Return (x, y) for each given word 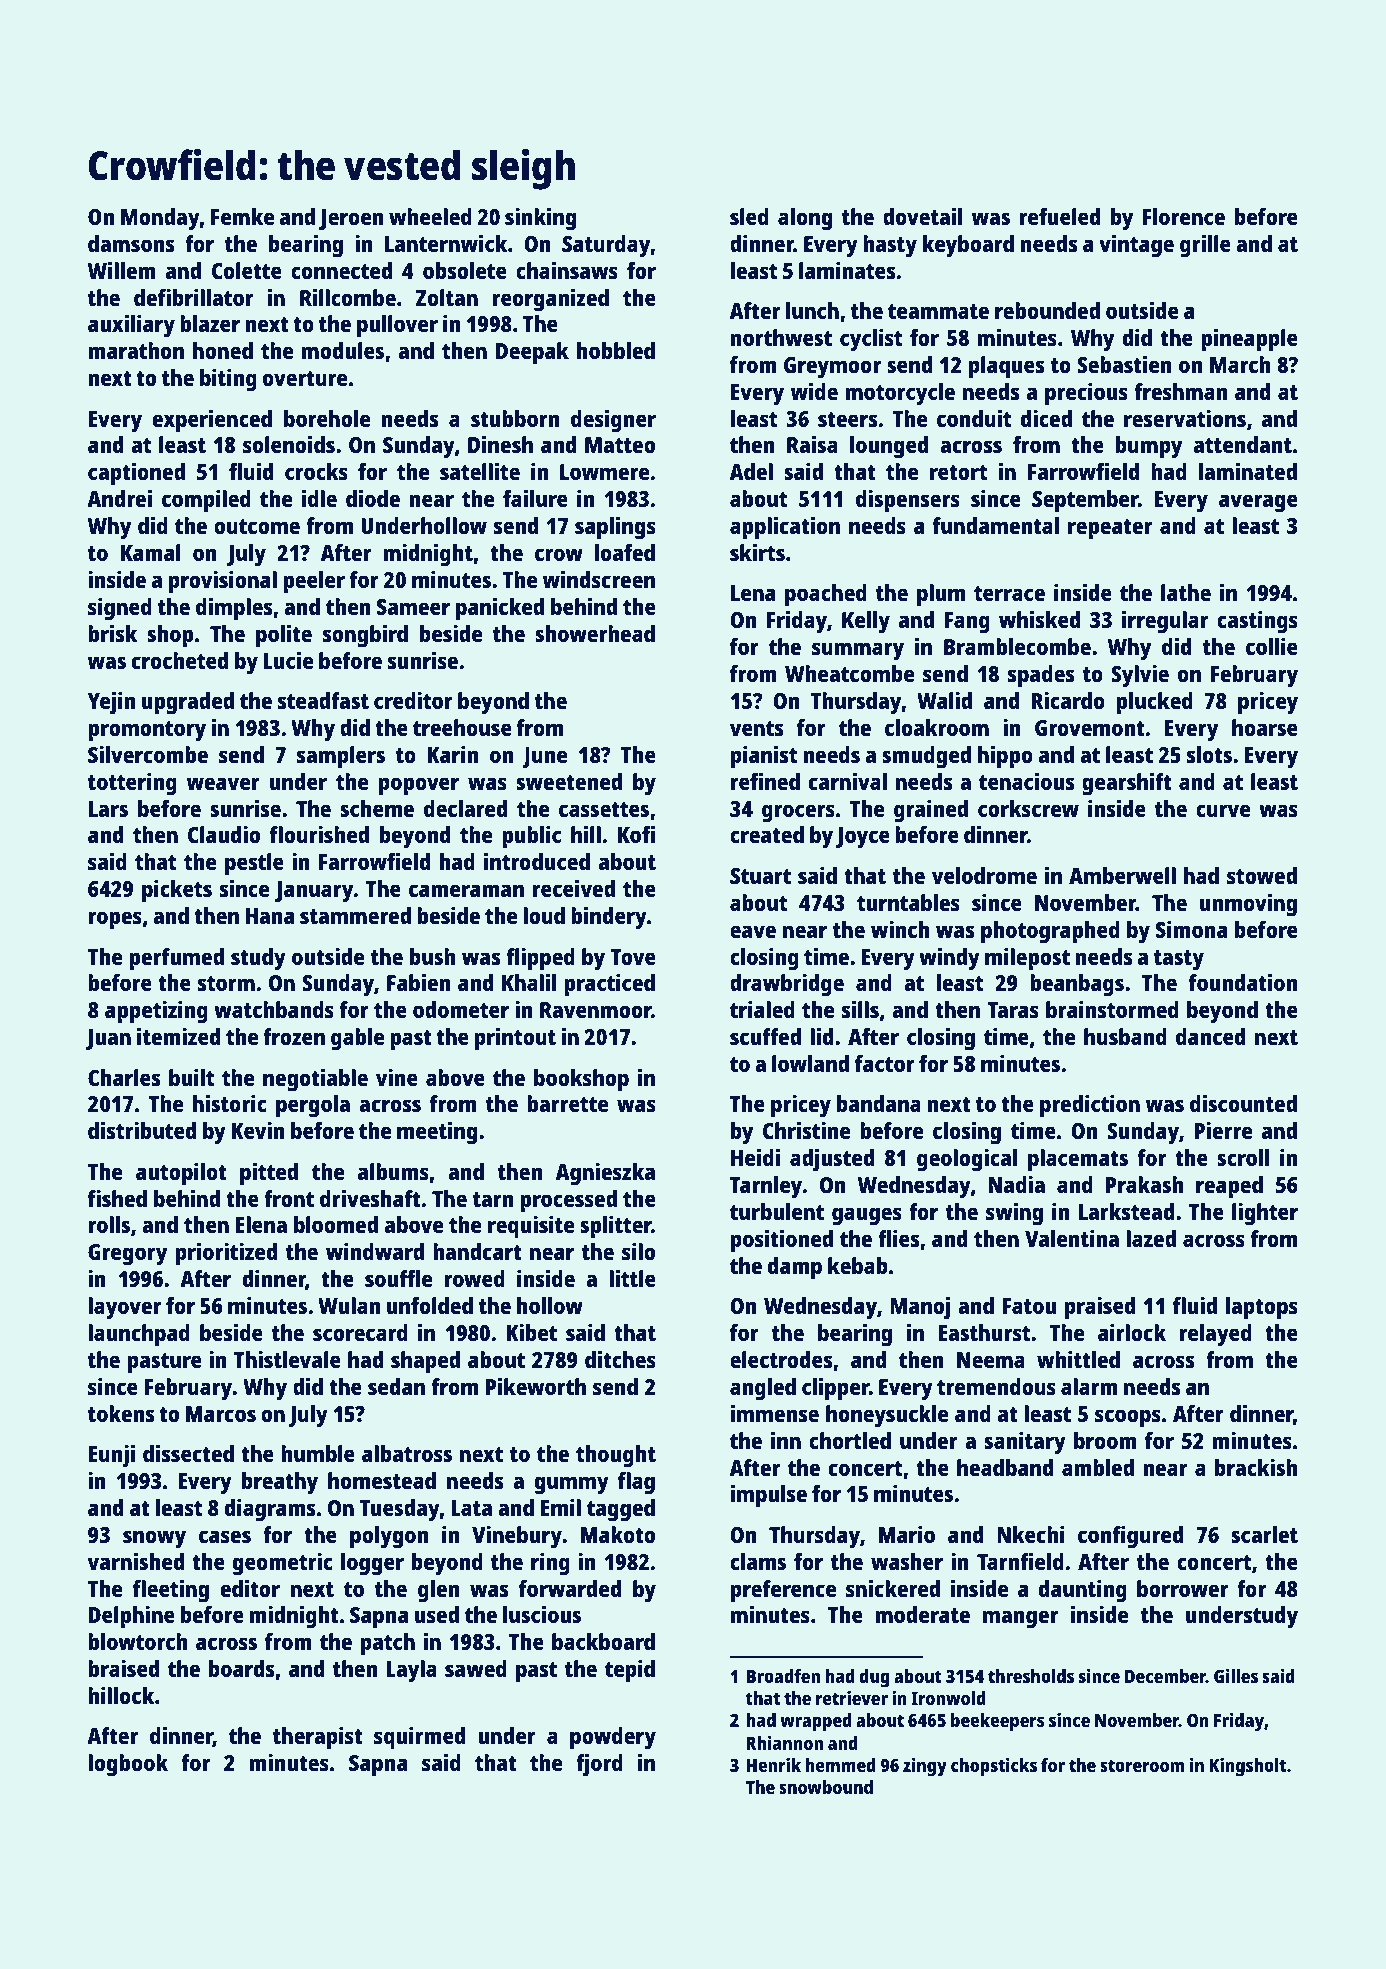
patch (388, 1644)
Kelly (866, 622)
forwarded (570, 1588)
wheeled (430, 216)
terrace (1009, 593)
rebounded (1047, 310)
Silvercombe (148, 754)
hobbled (616, 350)
